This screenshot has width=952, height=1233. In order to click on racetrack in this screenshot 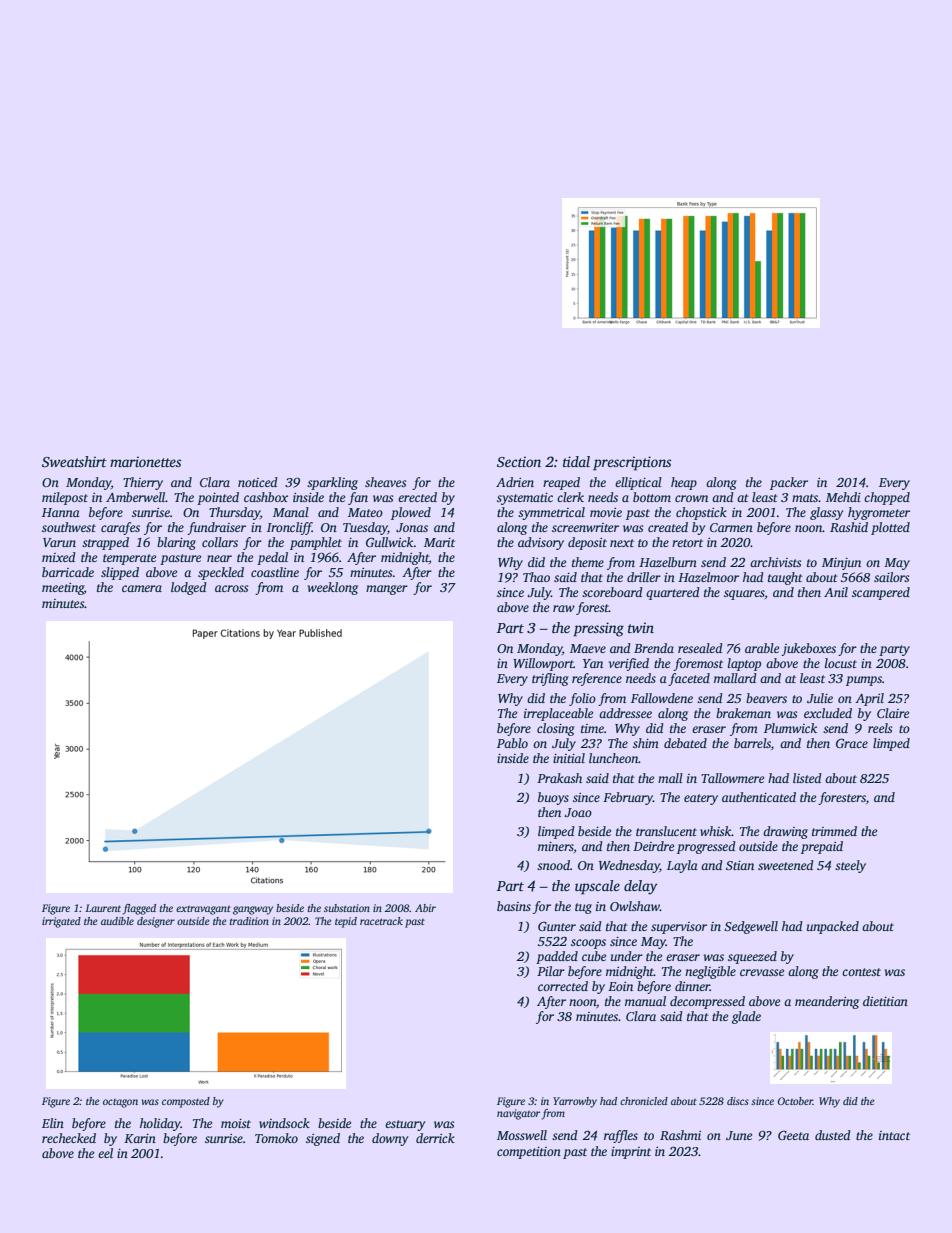, I will do `click(381, 921)`.
